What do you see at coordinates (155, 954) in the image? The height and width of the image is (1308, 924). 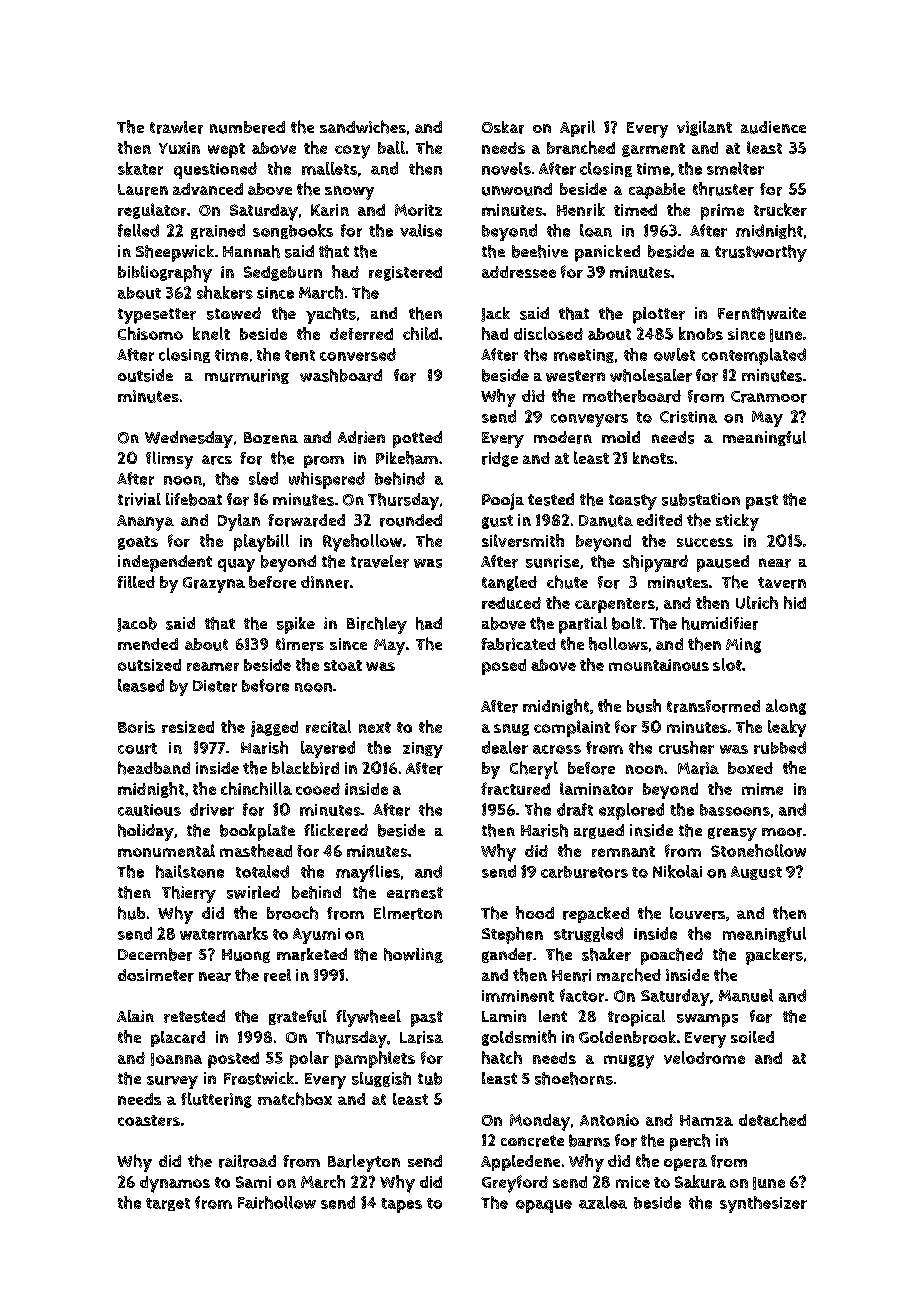 I see `December` at bounding box center [155, 954].
